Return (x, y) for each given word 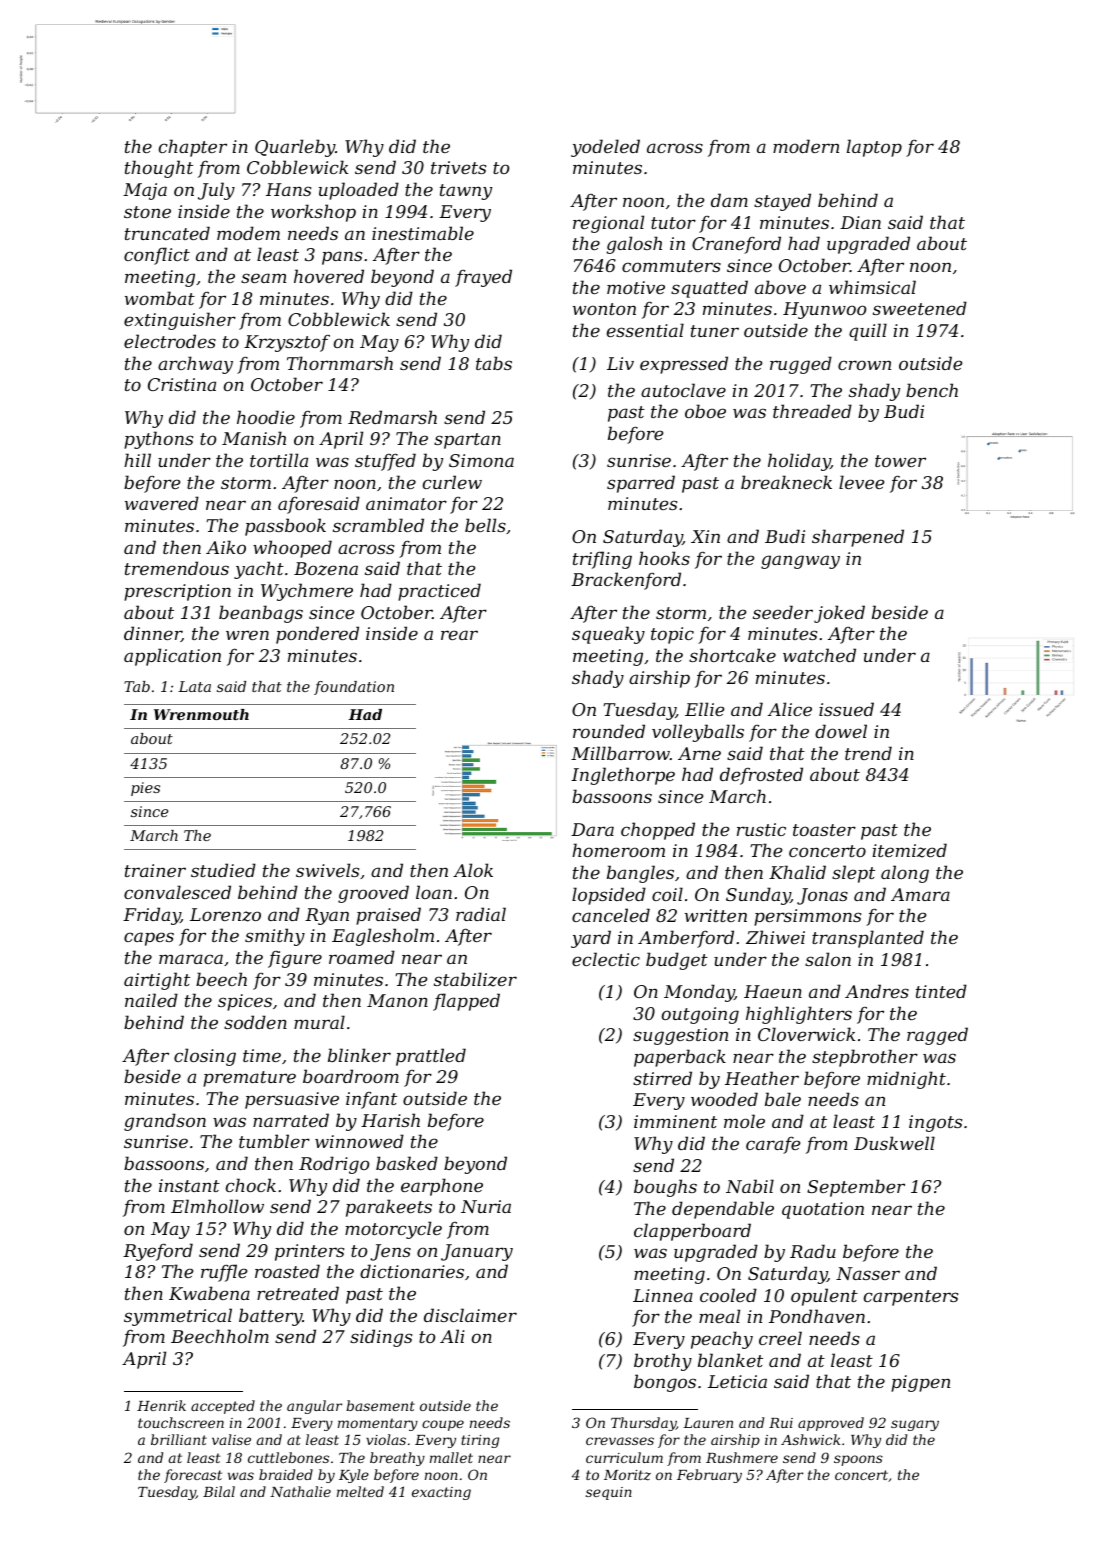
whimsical (872, 287)
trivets (458, 167)
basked (407, 1163)
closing (205, 1057)
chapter (193, 148)
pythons (158, 440)
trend (868, 753)
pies (145, 789)
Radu (813, 1251)
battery (270, 1317)
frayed (483, 278)
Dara (592, 829)
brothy (663, 1362)
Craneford (736, 245)
